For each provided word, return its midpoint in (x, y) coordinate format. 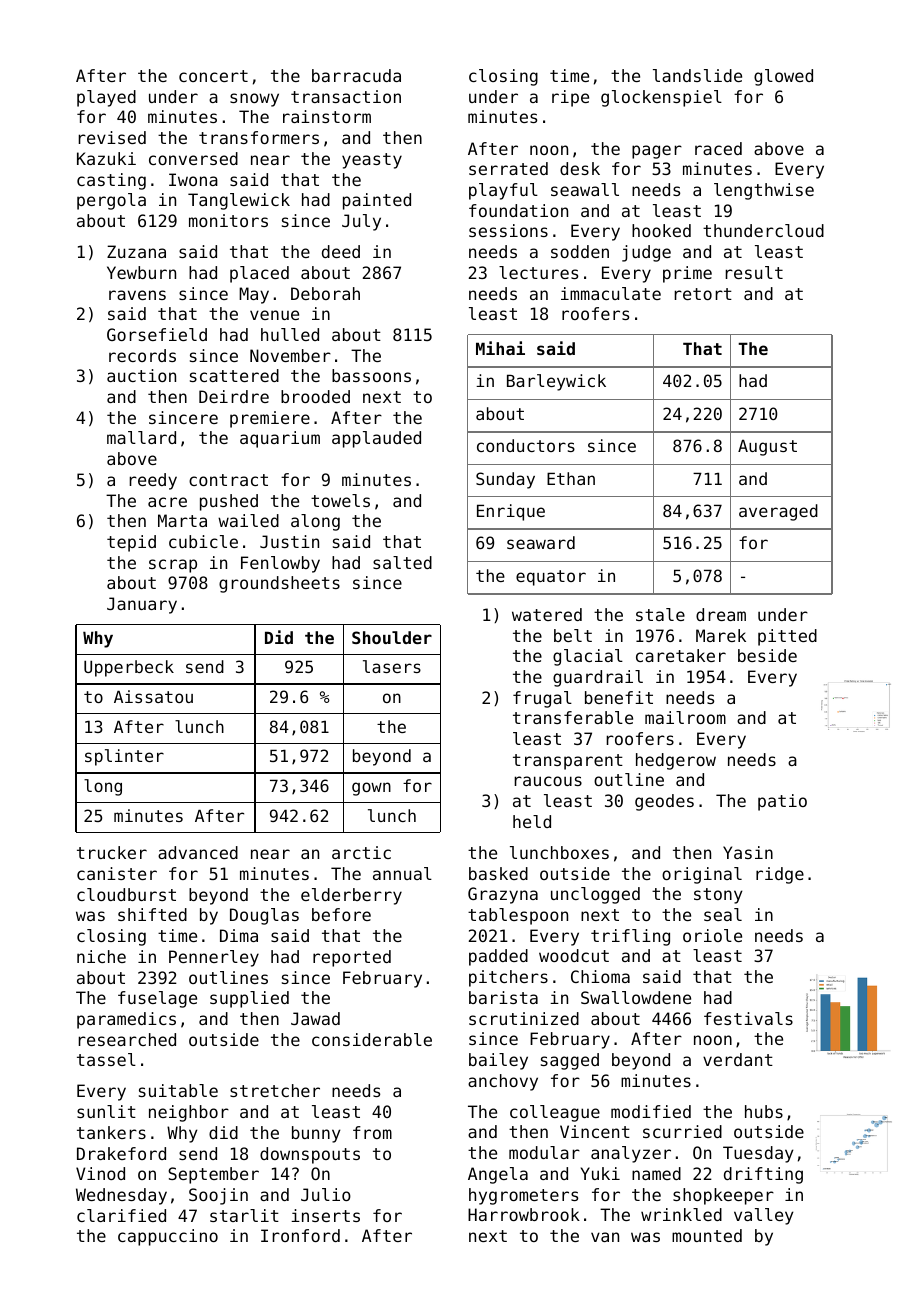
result (754, 272)
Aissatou (153, 696)
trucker (112, 852)
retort (703, 294)
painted (377, 201)
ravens (137, 295)
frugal (542, 699)
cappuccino (168, 1237)
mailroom (685, 717)
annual (402, 873)
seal (723, 914)
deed (341, 251)
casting (111, 181)
